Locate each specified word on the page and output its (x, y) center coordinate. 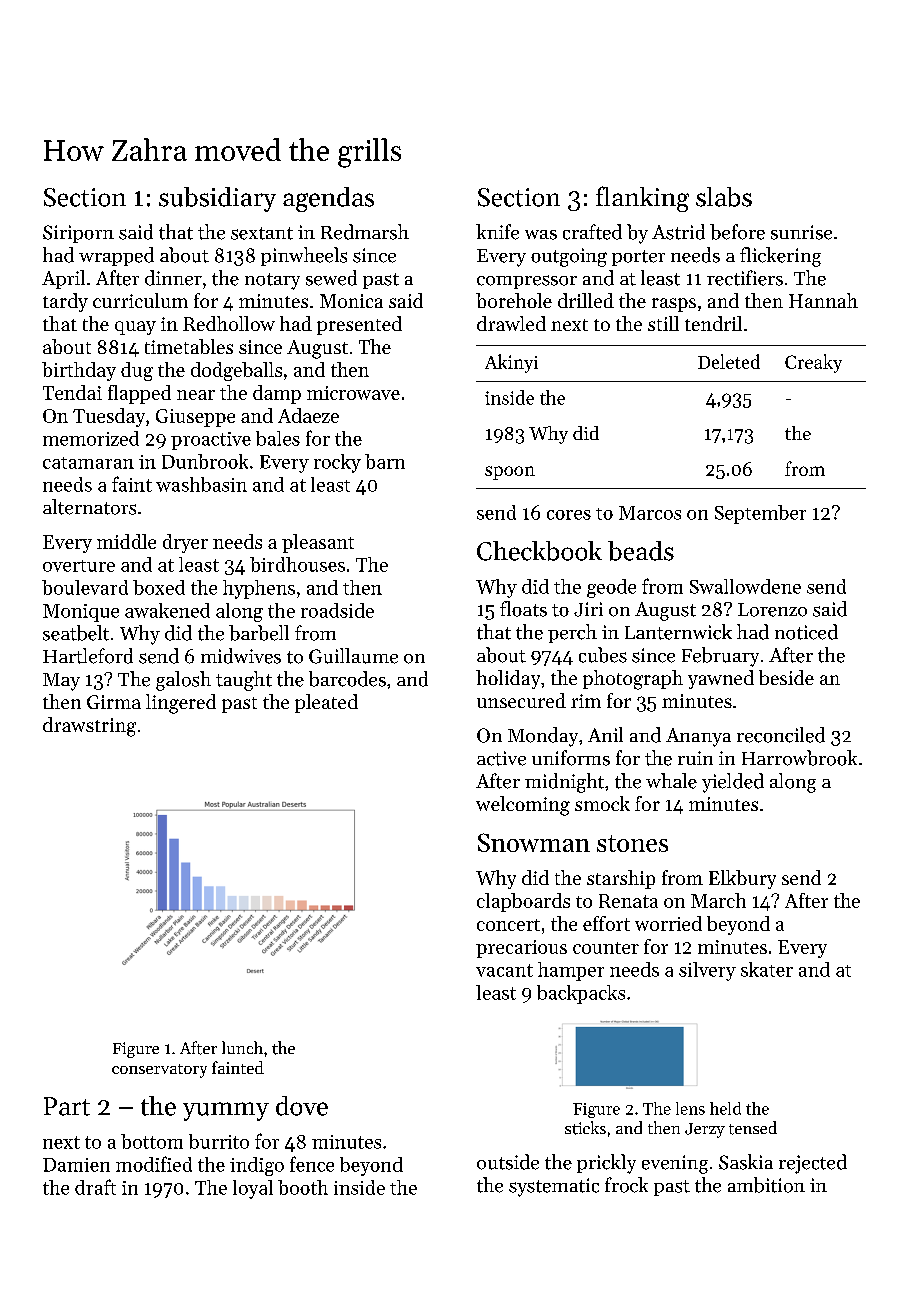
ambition (766, 1185)
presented (359, 325)
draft (95, 1187)
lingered (181, 704)
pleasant (318, 543)
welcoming (523, 806)
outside (508, 1162)
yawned (721, 679)
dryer (185, 543)
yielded (733, 783)
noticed (806, 632)
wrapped (116, 256)
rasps (674, 305)
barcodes (347, 679)
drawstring (89, 727)
